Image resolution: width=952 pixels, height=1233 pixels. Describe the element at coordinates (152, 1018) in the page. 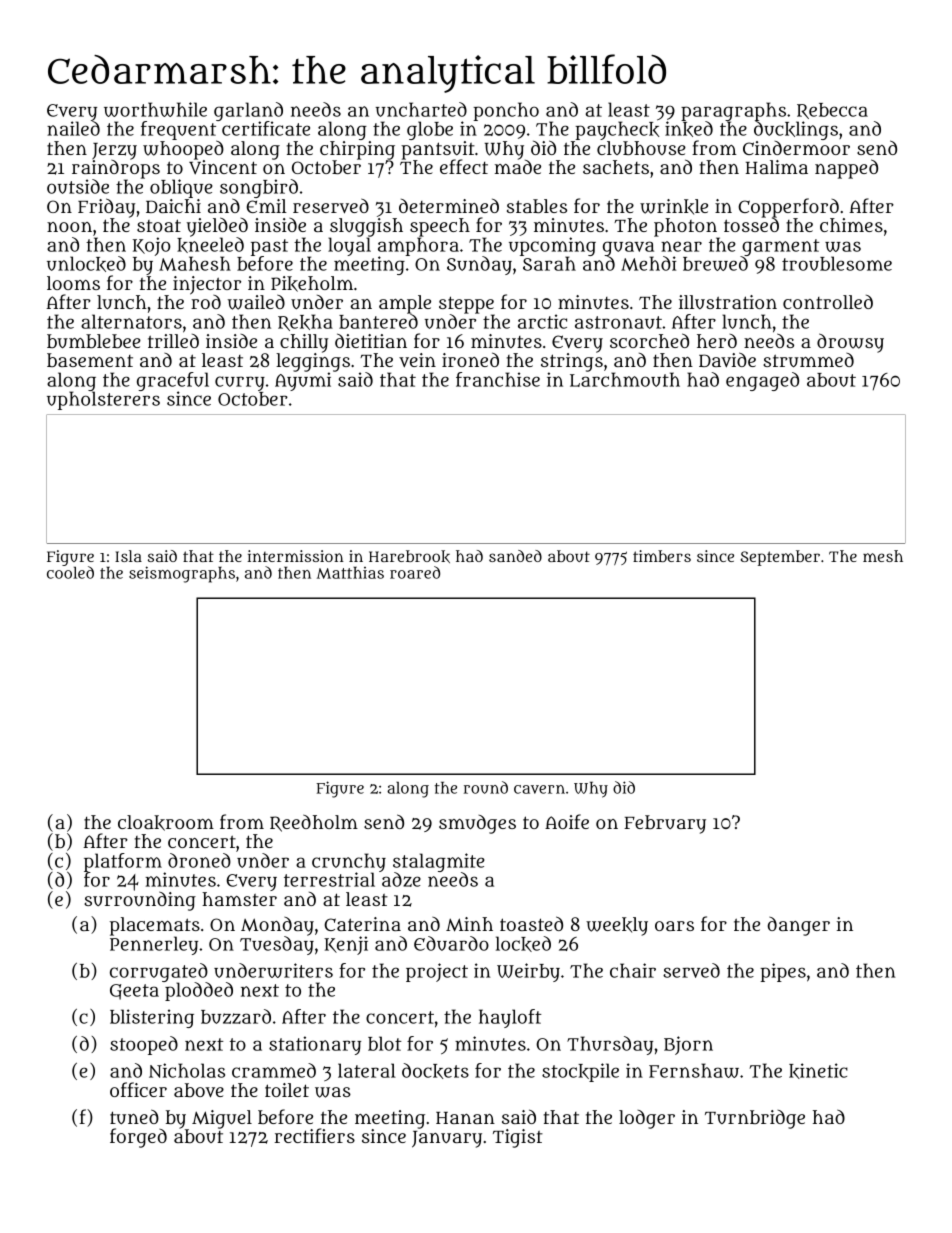

I see `blistering` at that location.
